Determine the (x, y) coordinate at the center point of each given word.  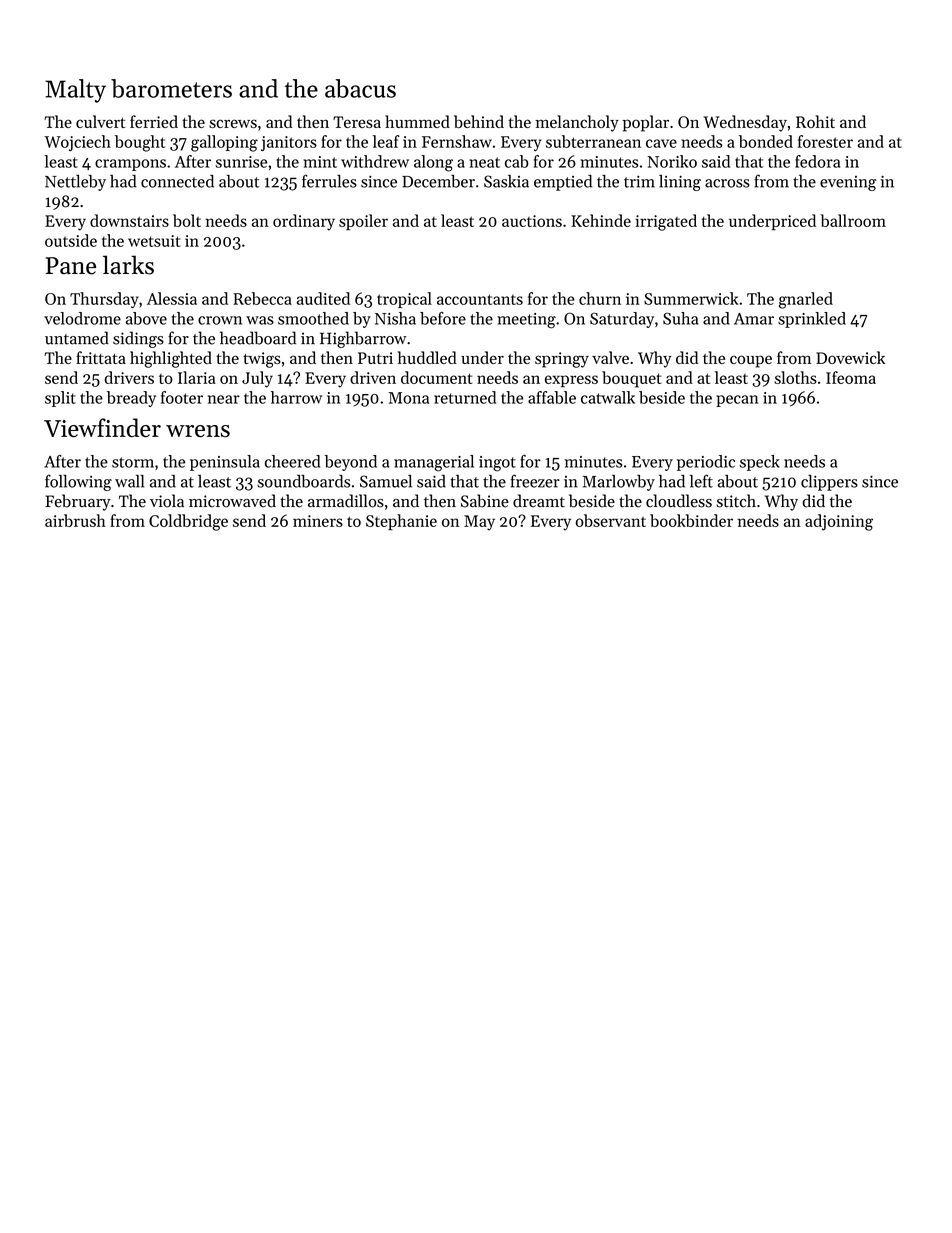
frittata (101, 357)
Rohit (815, 121)
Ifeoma (851, 377)
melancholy (577, 123)
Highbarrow (363, 339)
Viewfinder (102, 427)
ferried (154, 121)
